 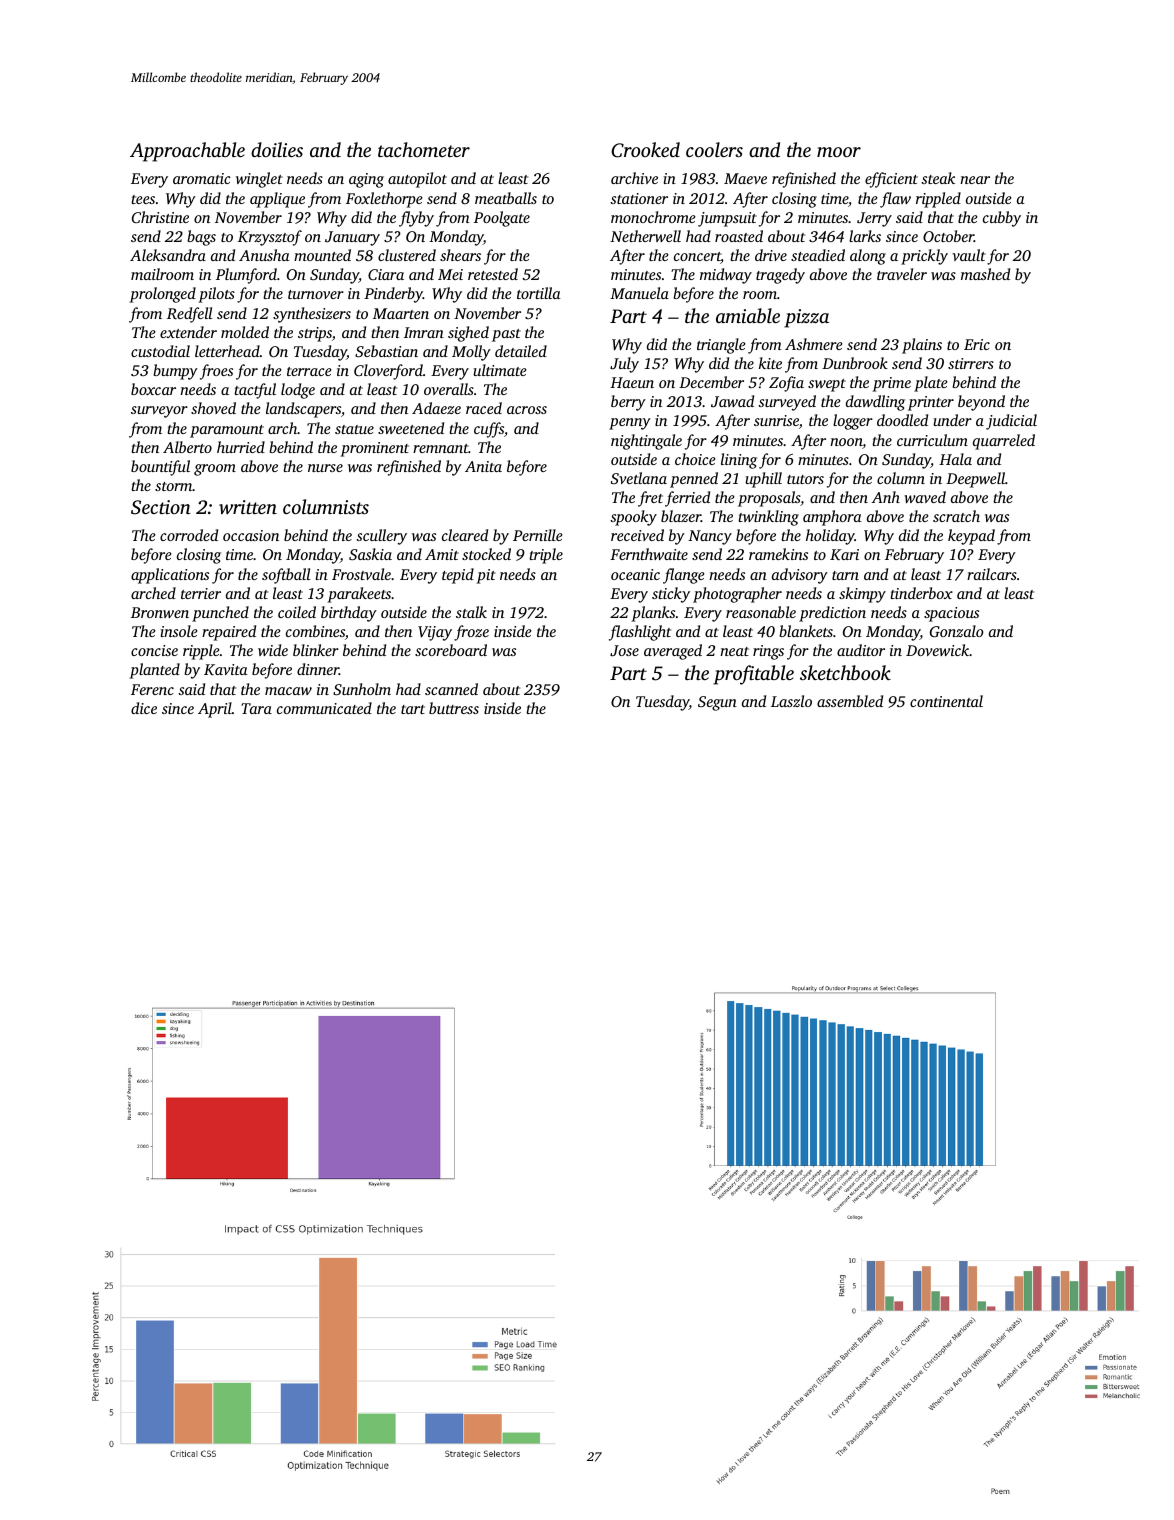 I want to click on buttress, so click(x=454, y=708).
